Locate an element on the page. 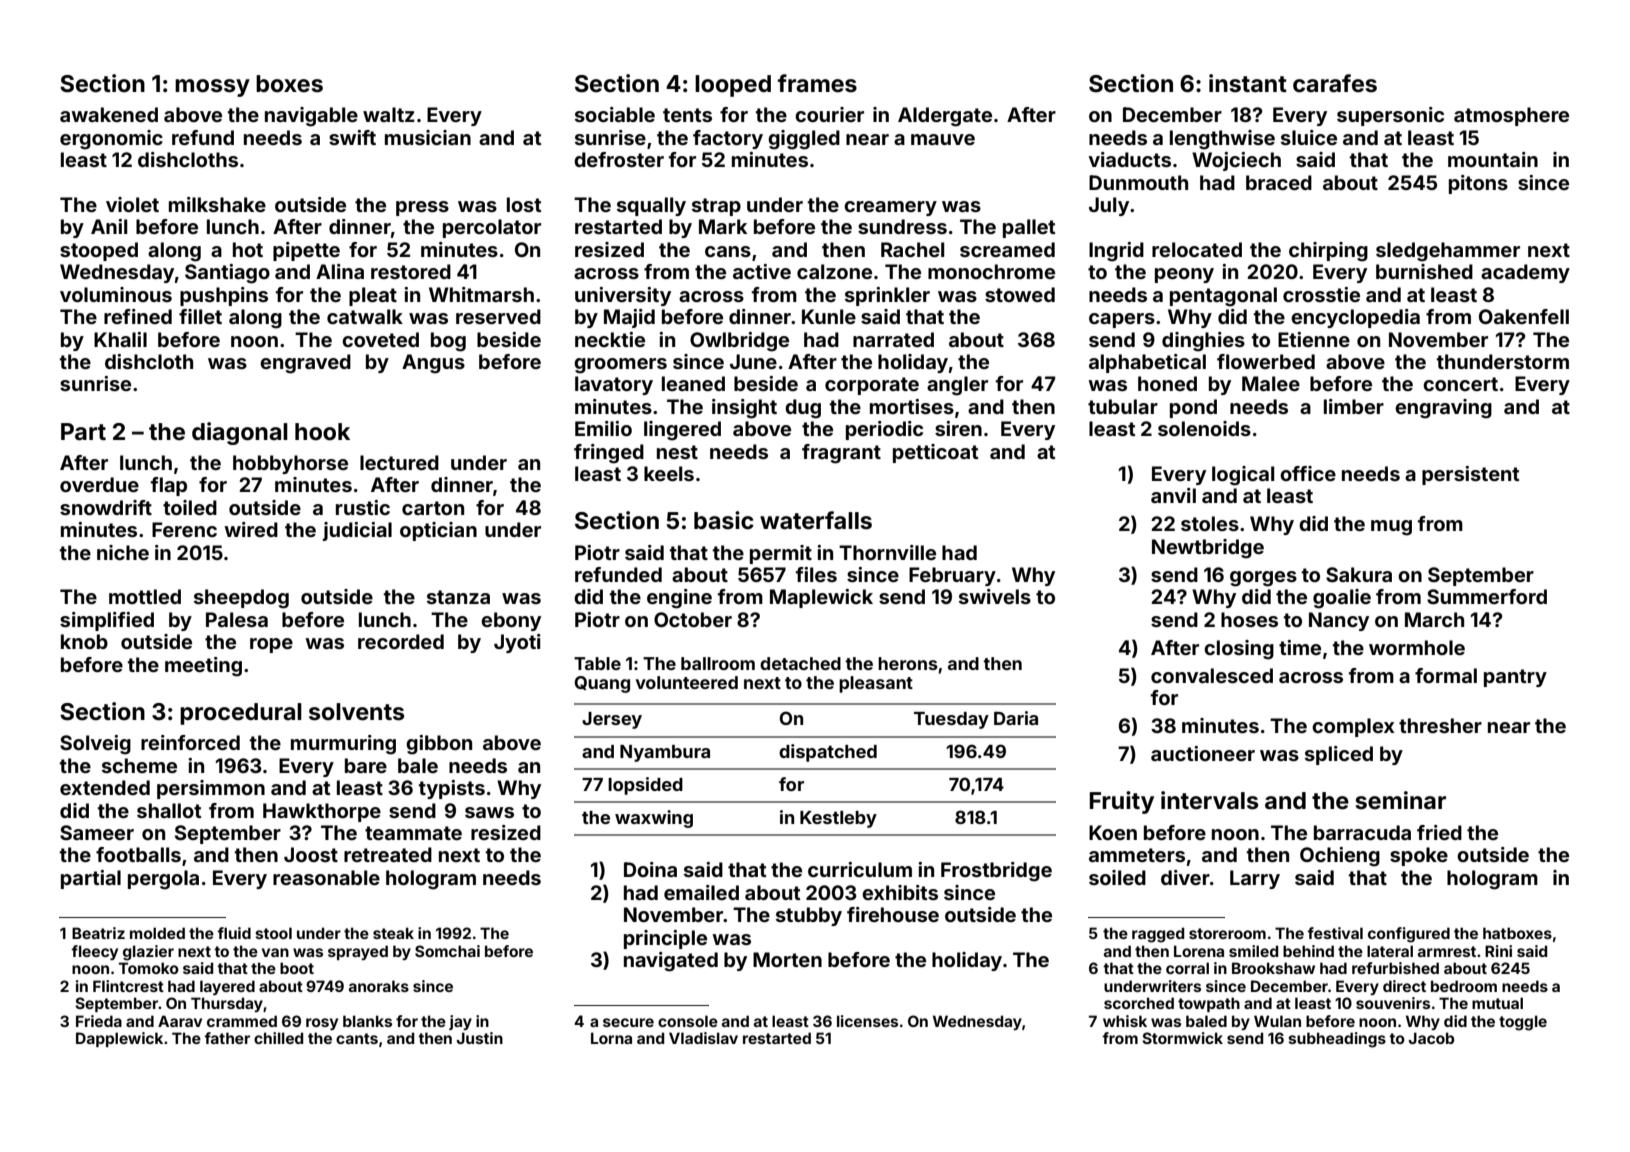 The image size is (1630, 1152). lengthwise is located at coordinates (1222, 140).
